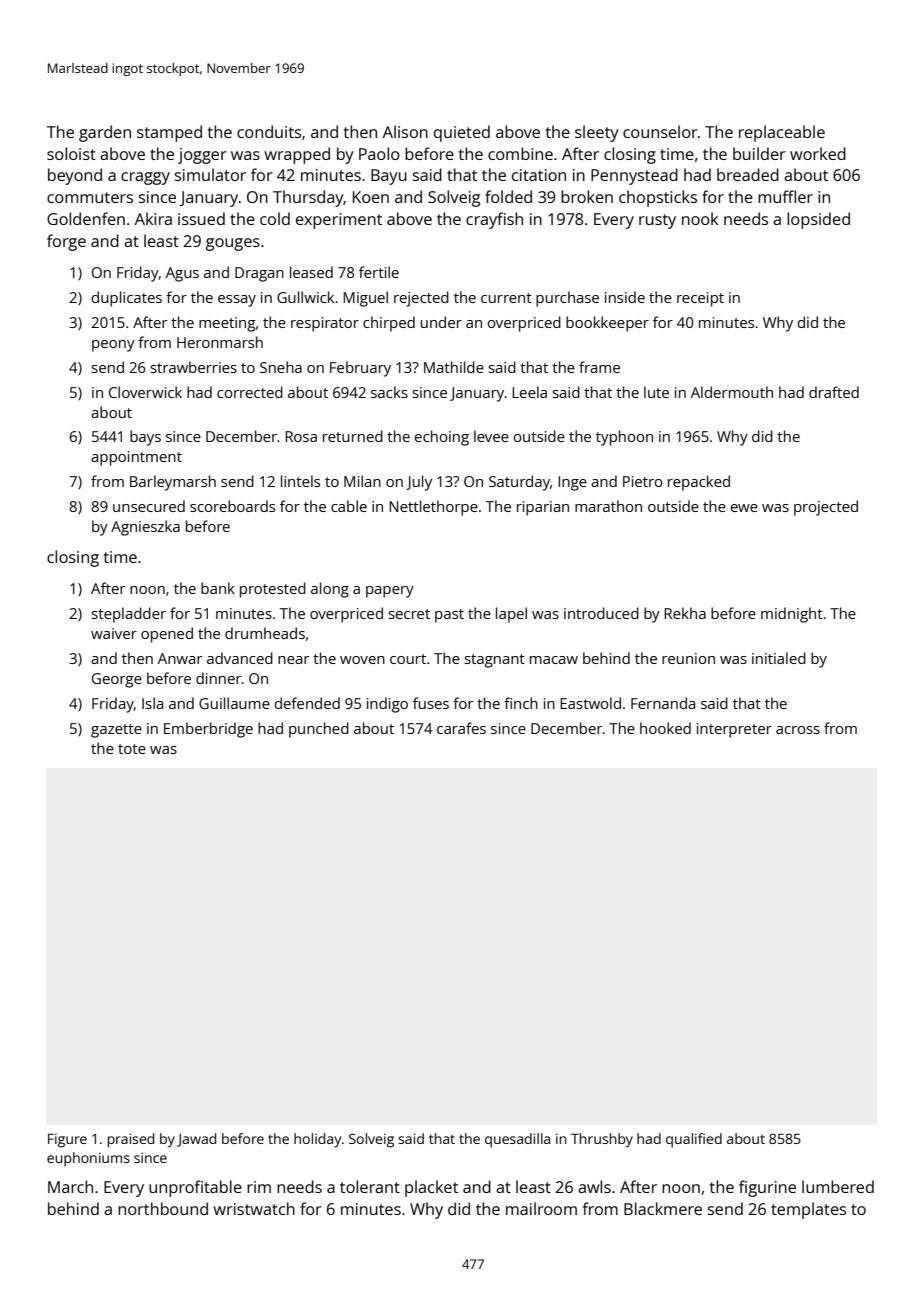  What do you see at coordinates (208, 730) in the screenshot?
I see `Emberbridge` at bounding box center [208, 730].
